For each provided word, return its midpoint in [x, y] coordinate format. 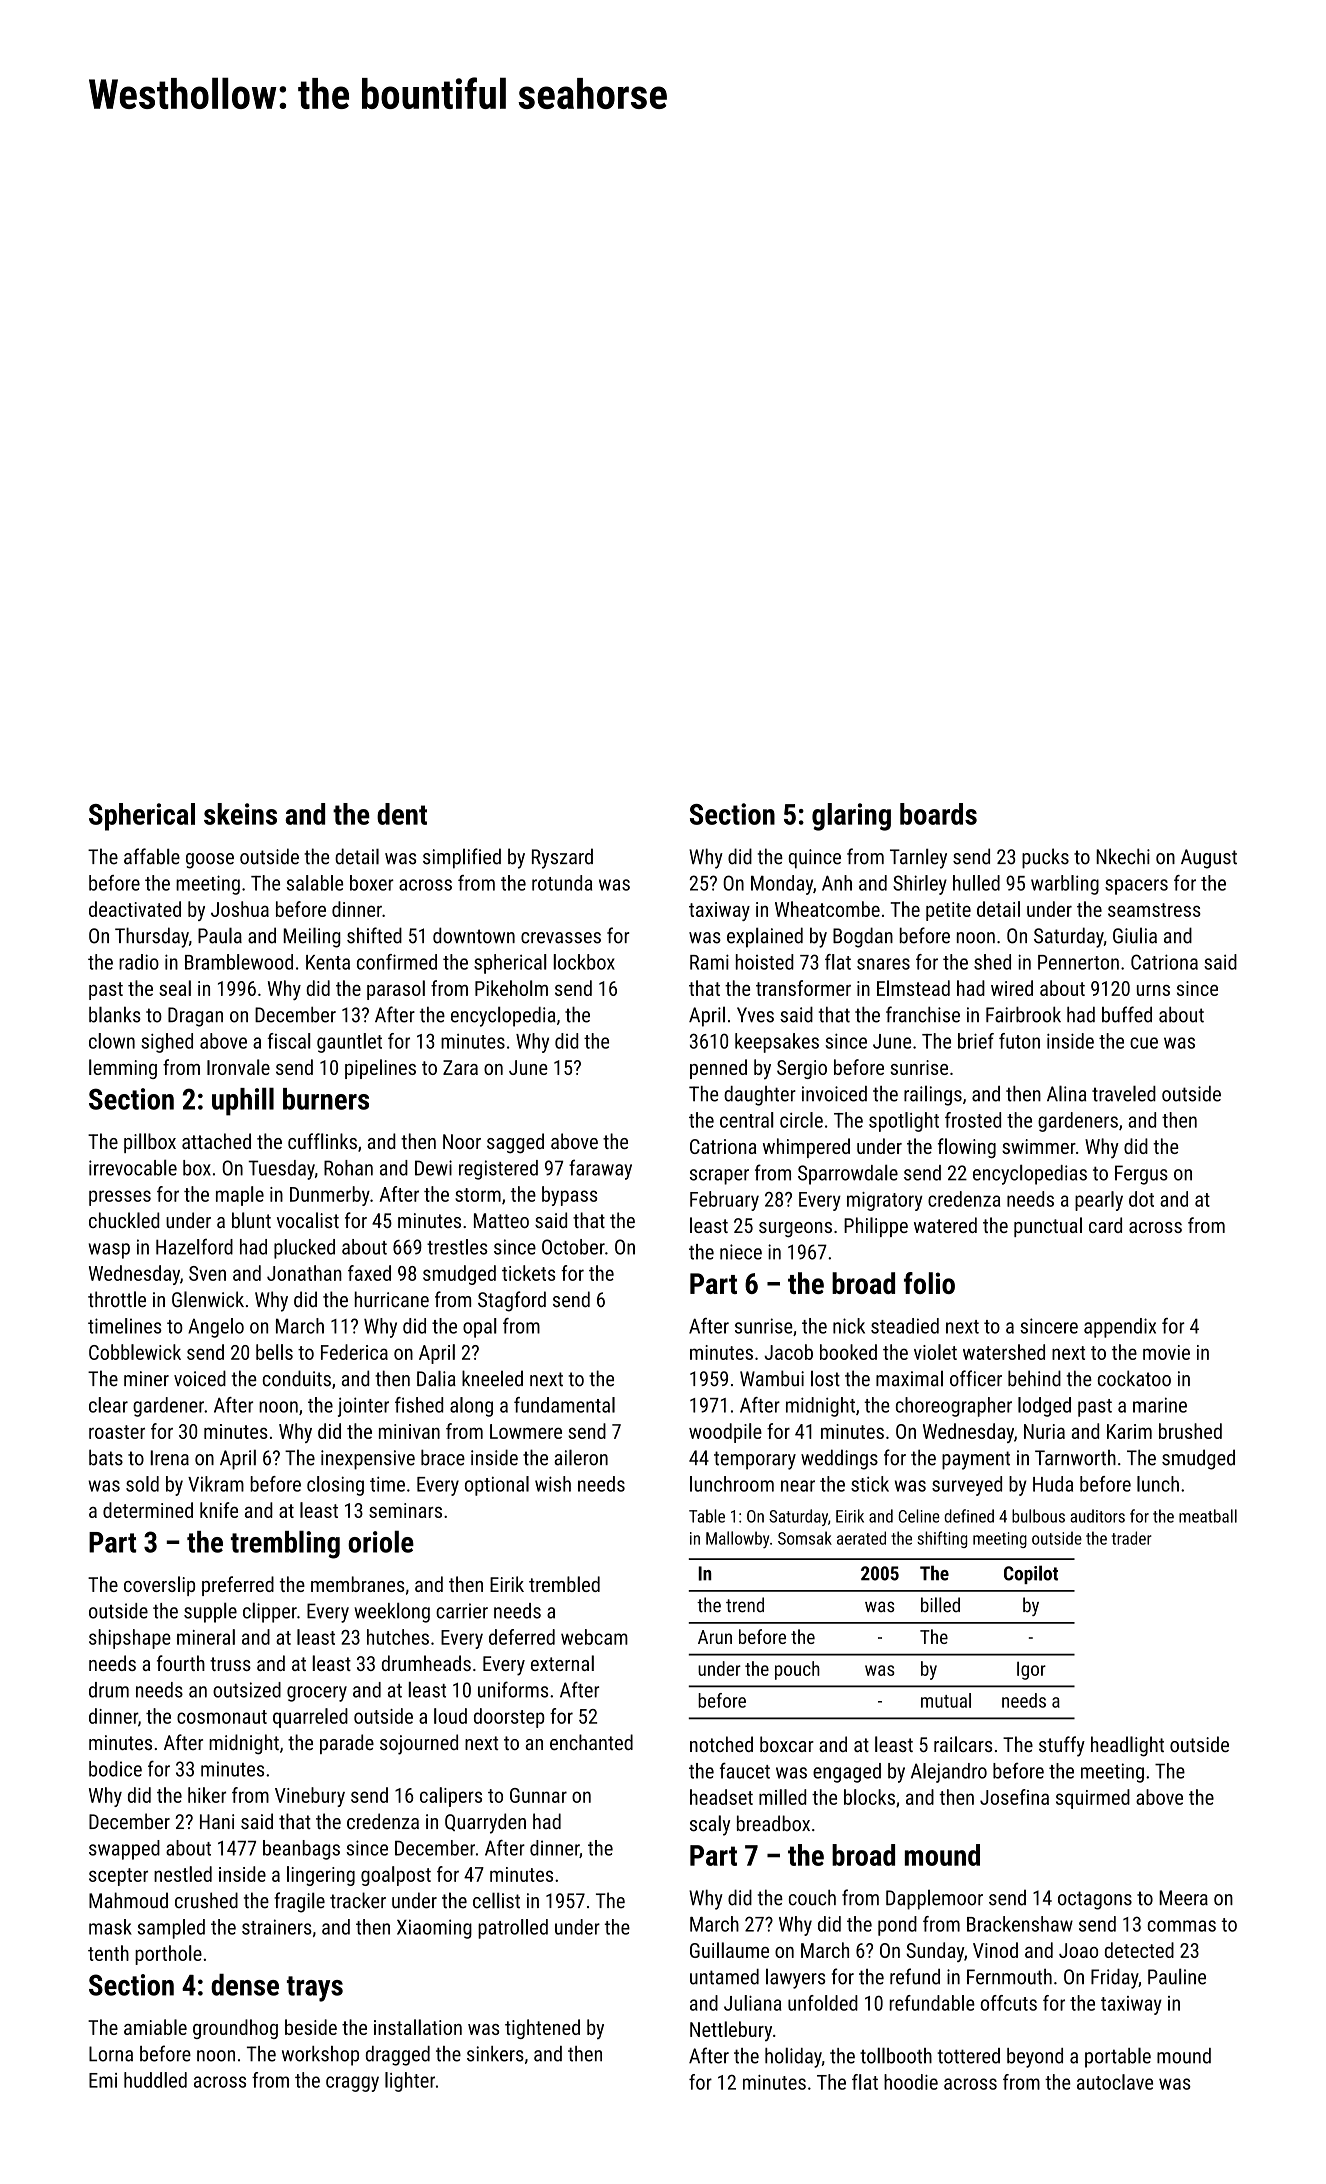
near [798, 1486]
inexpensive [368, 1460]
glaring [851, 817]
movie [1166, 1352]
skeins [240, 814]
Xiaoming [434, 1929]
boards [938, 814]
